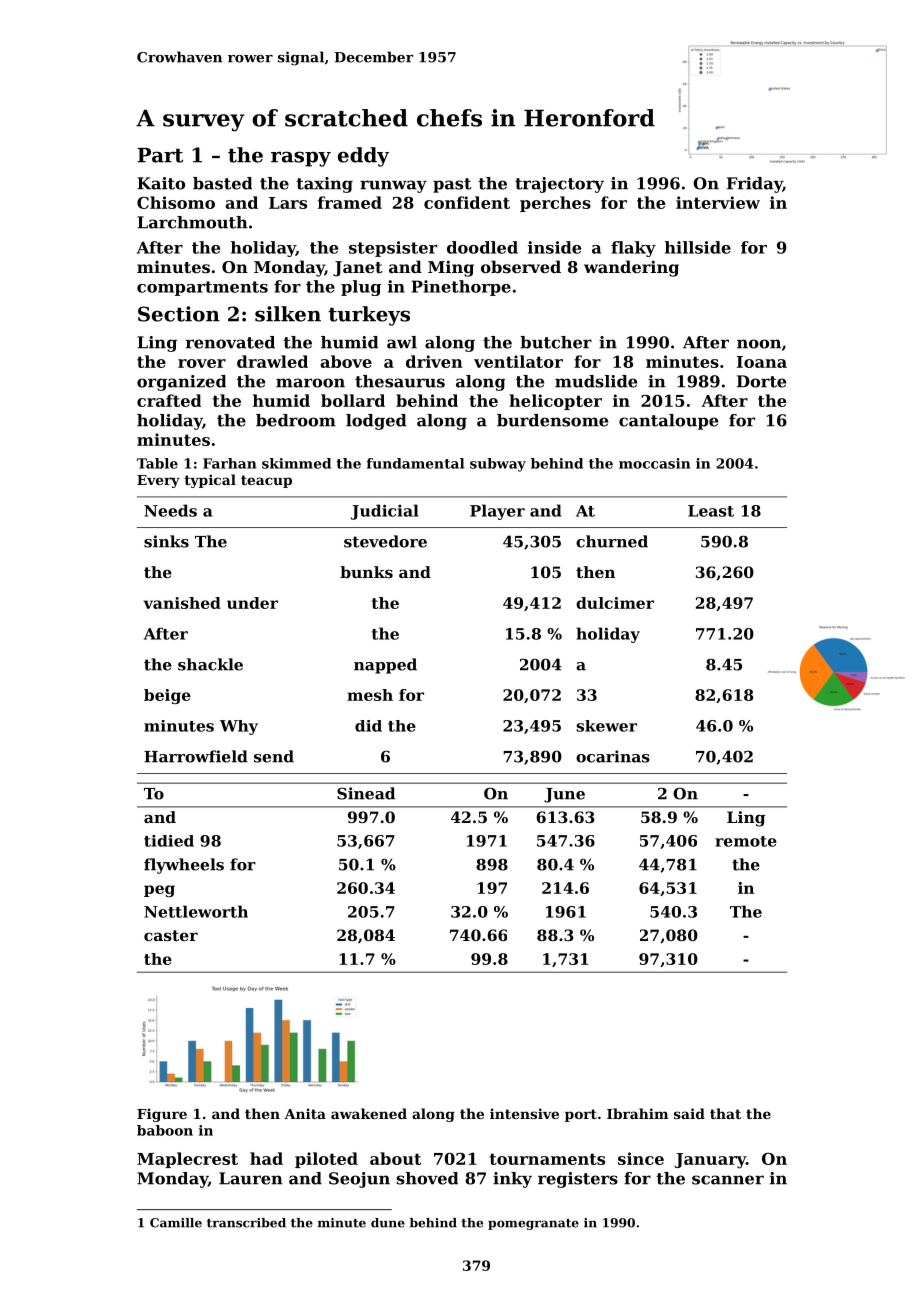  I want to click on flywheels, so click(184, 866).
